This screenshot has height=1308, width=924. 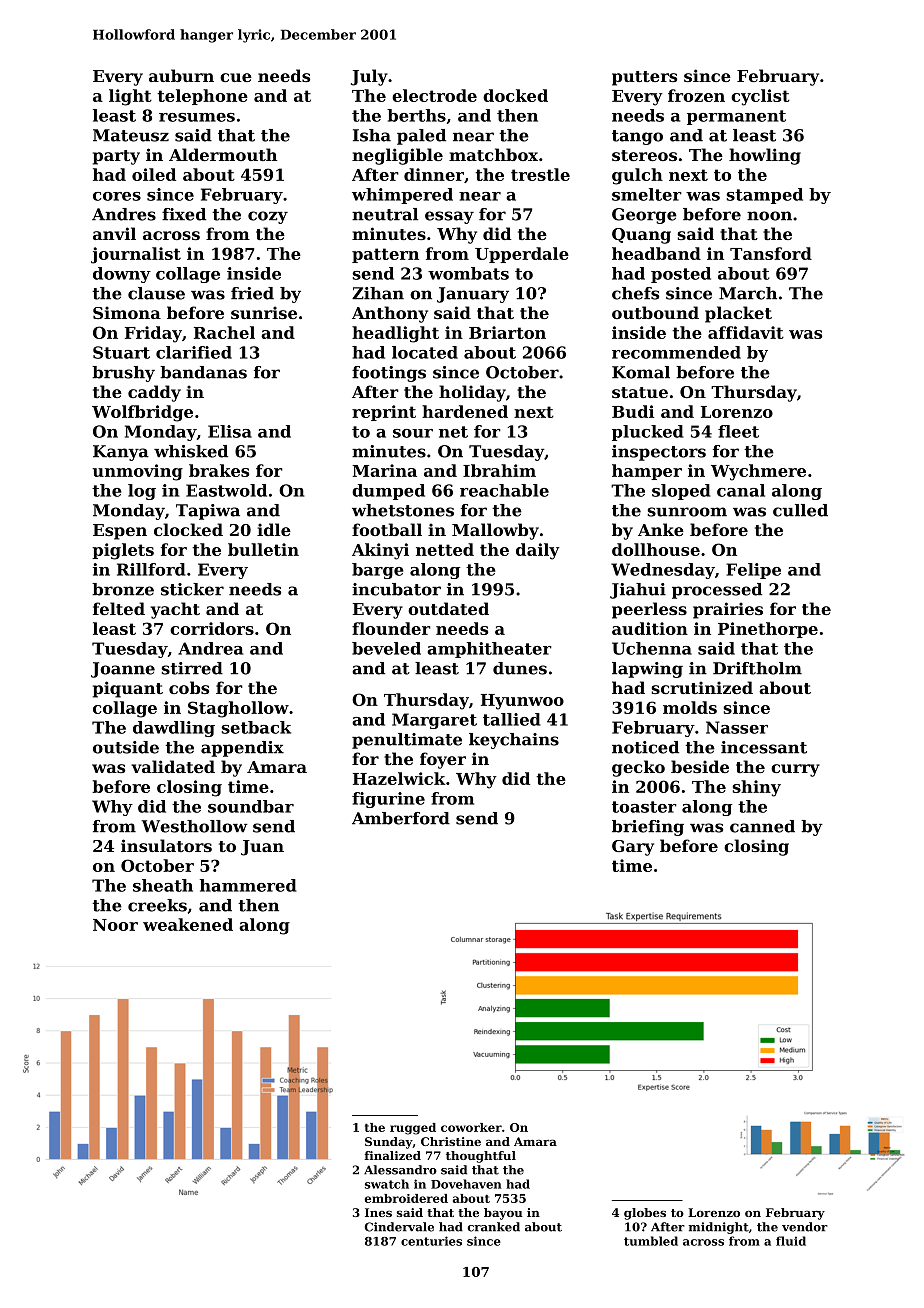 What do you see at coordinates (181, 75) in the screenshot?
I see `auburn` at bounding box center [181, 75].
